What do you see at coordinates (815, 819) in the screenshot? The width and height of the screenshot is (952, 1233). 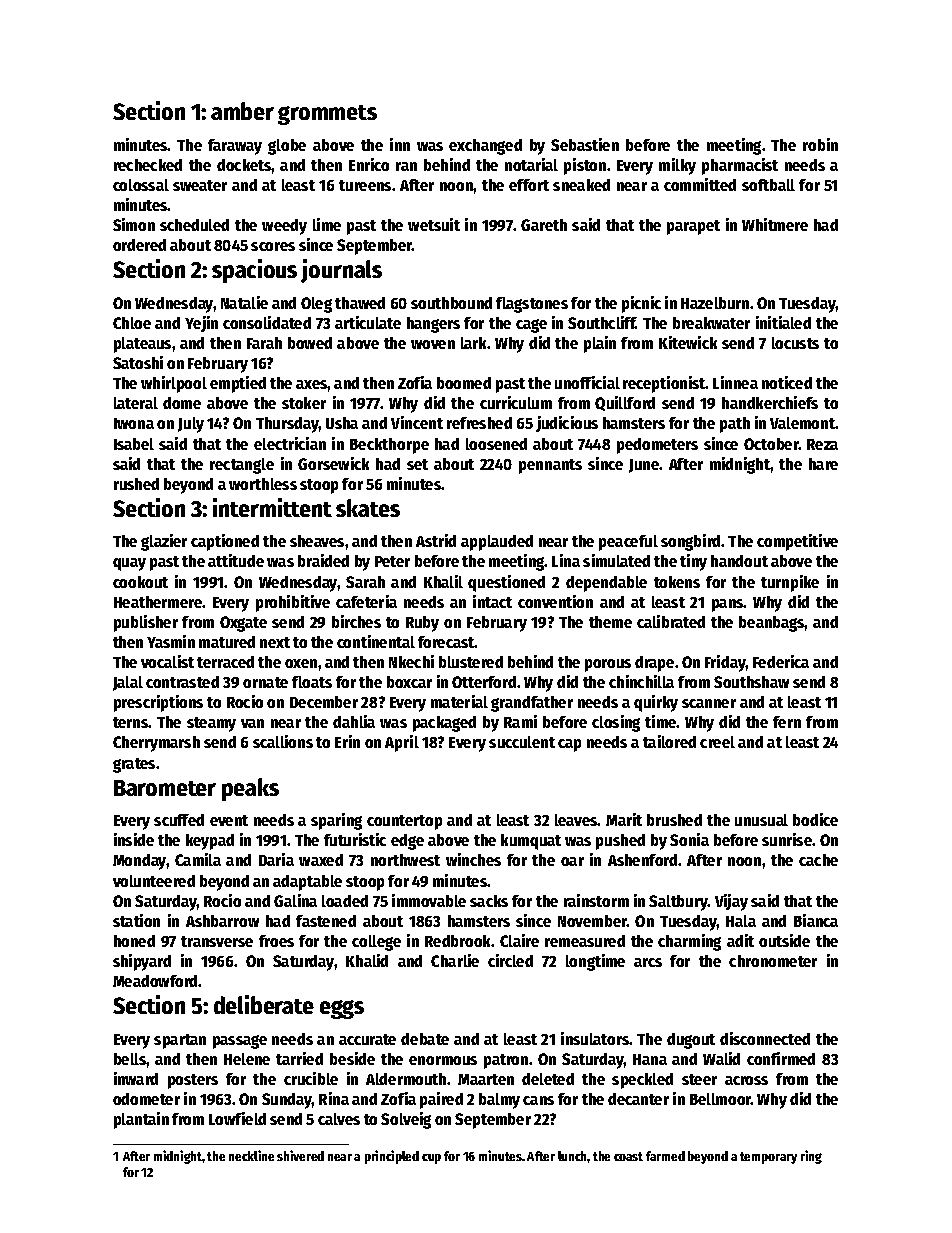 I see `bodice` at bounding box center [815, 819].
